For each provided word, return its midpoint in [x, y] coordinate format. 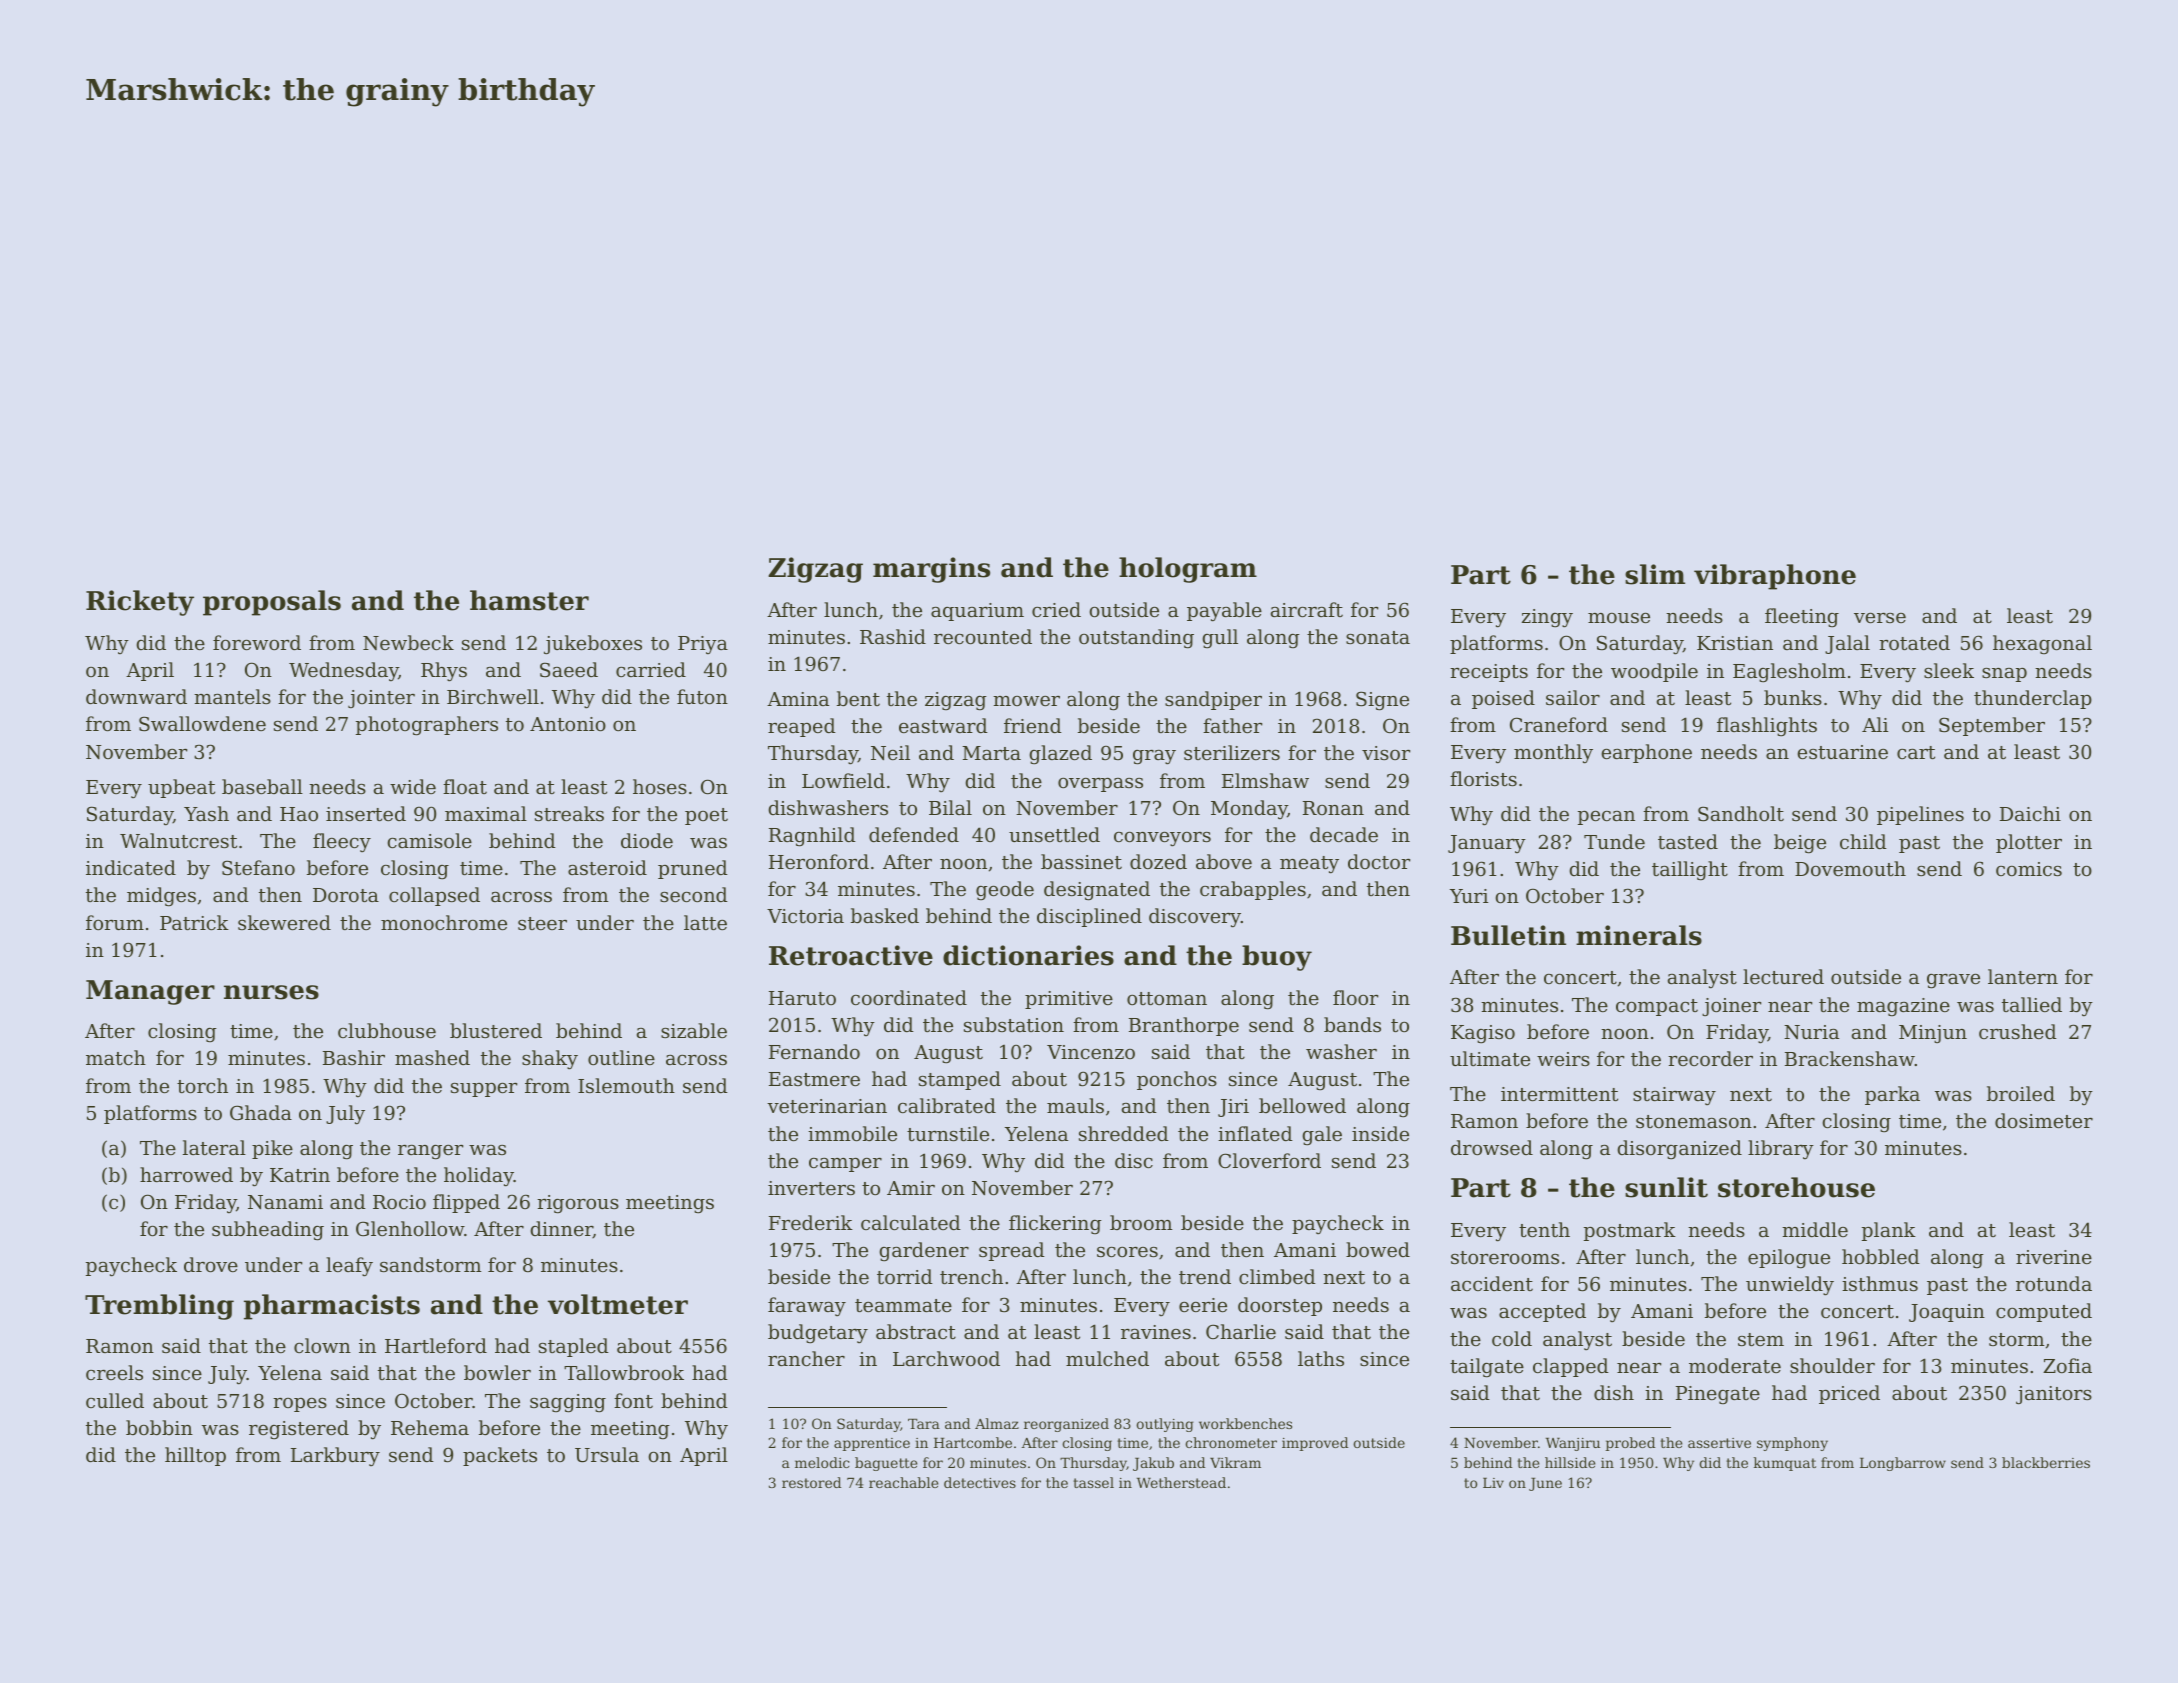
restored [811, 1482]
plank [1889, 1231]
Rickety [140, 603]
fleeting [1802, 618]
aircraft [1307, 609]
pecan [1606, 818]
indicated [131, 867]
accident [1492, 1283]
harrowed [186, 1174]
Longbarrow [1903, 1464]
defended [914, 834]
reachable [903, 1482]
